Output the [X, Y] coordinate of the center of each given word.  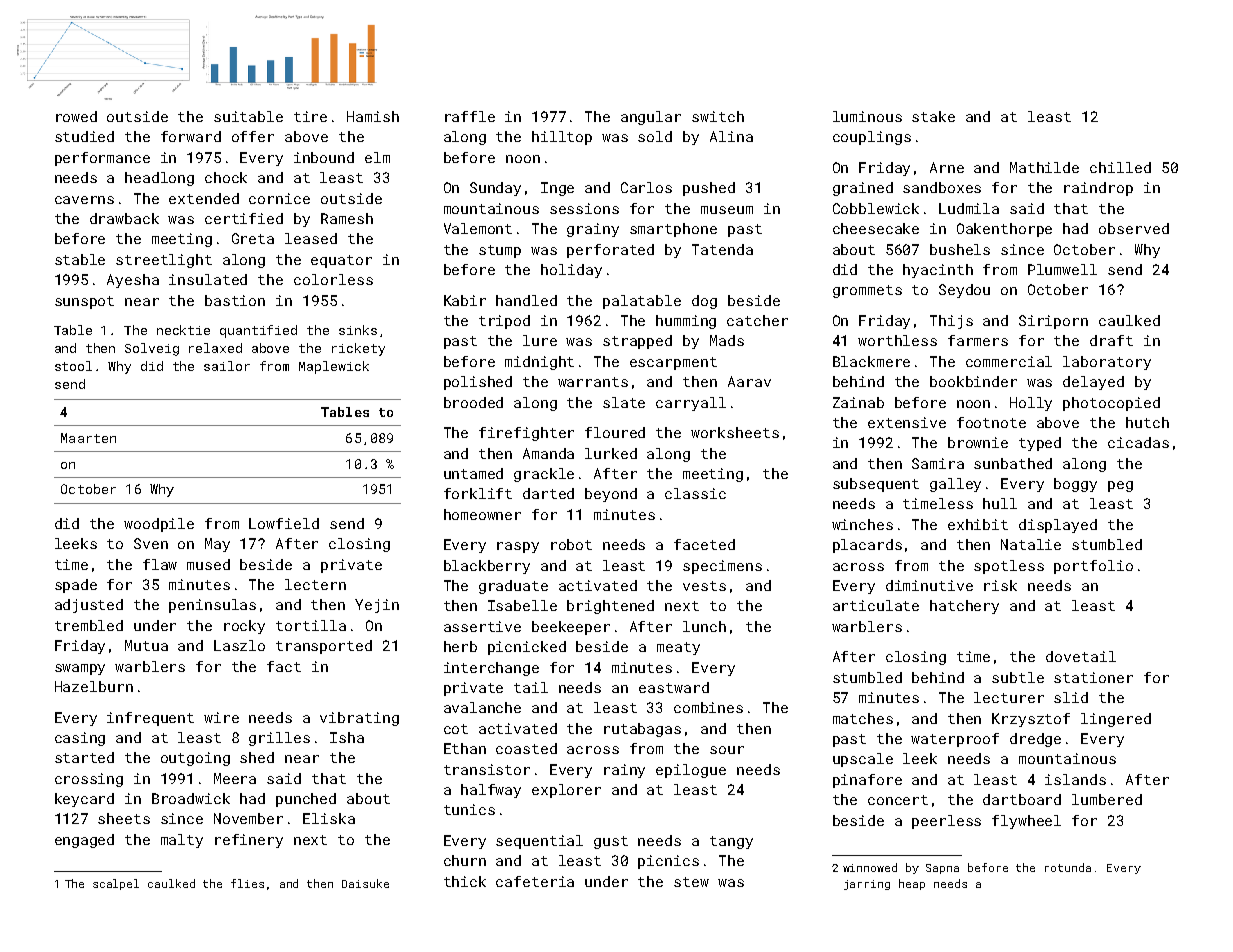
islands [1075, 779]
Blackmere [871, 361]
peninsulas [212, 606]
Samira [938, 463]
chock [226, 177]
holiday [571, 271]
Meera [235, 778]
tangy [731, 842]
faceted [704, 544]
